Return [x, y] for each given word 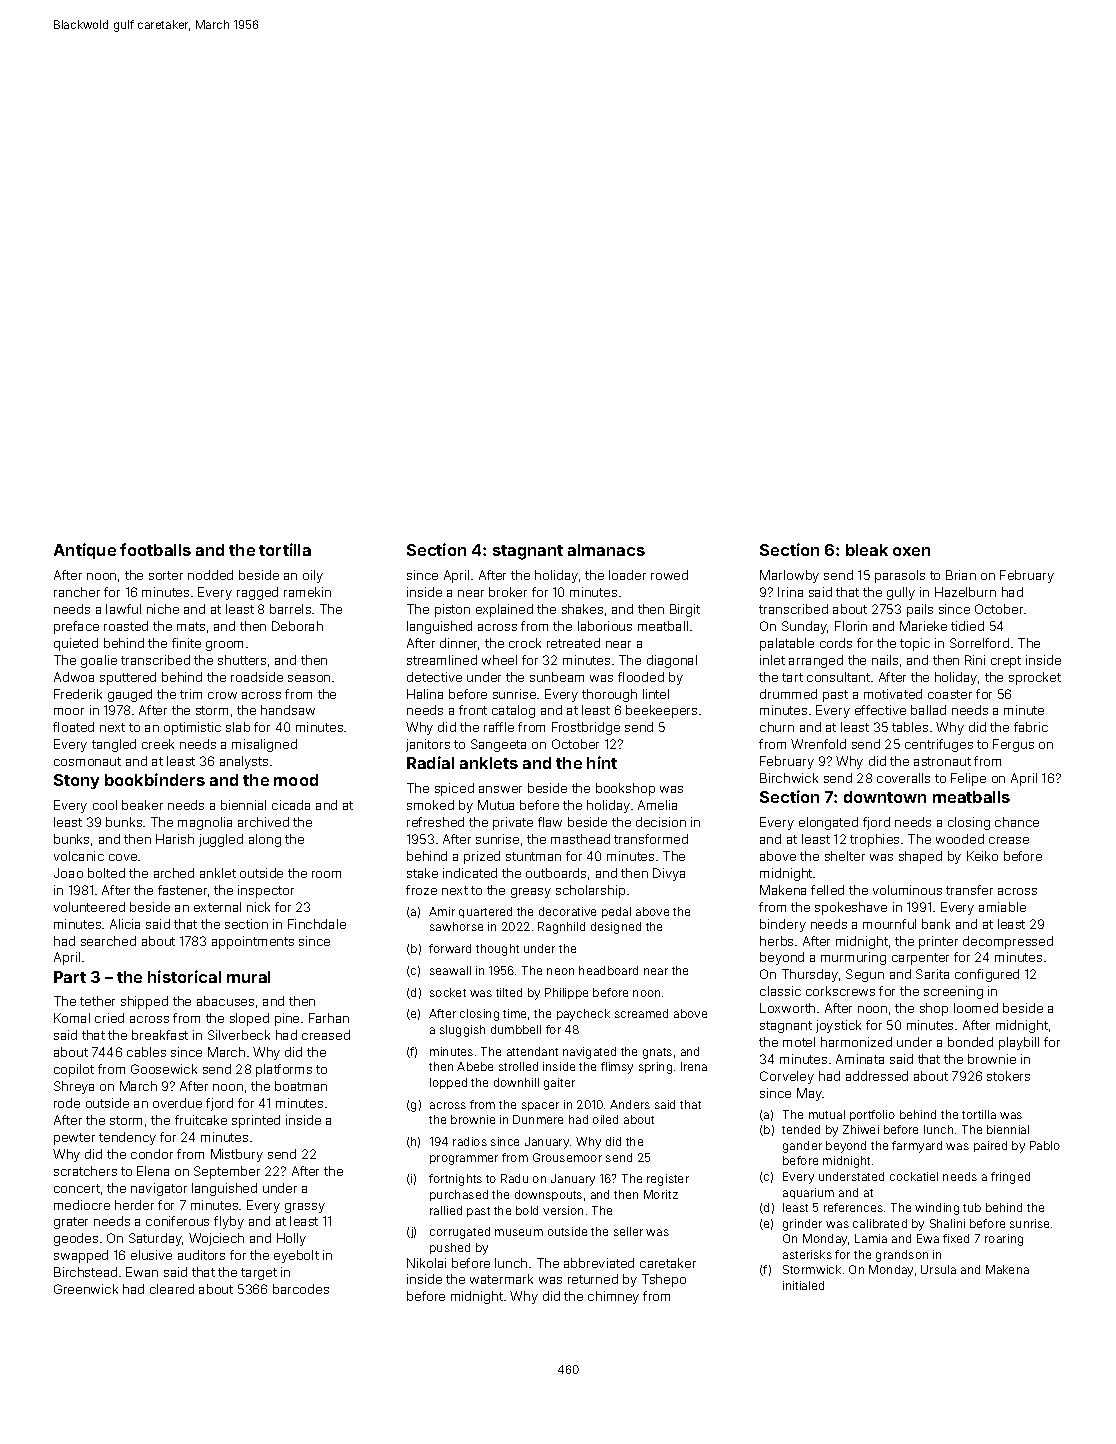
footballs [155, 549]
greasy [531, 893]
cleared [172, 1289]
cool [105, 805]
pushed [450, 1248]
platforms [284, 1070]
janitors [428, 745]
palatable [787, 644]
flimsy [617, 1068]
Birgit [685, 610]
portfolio [872, 1115]
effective [880, 710]
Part [70, 977]
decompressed [1008, 942]
